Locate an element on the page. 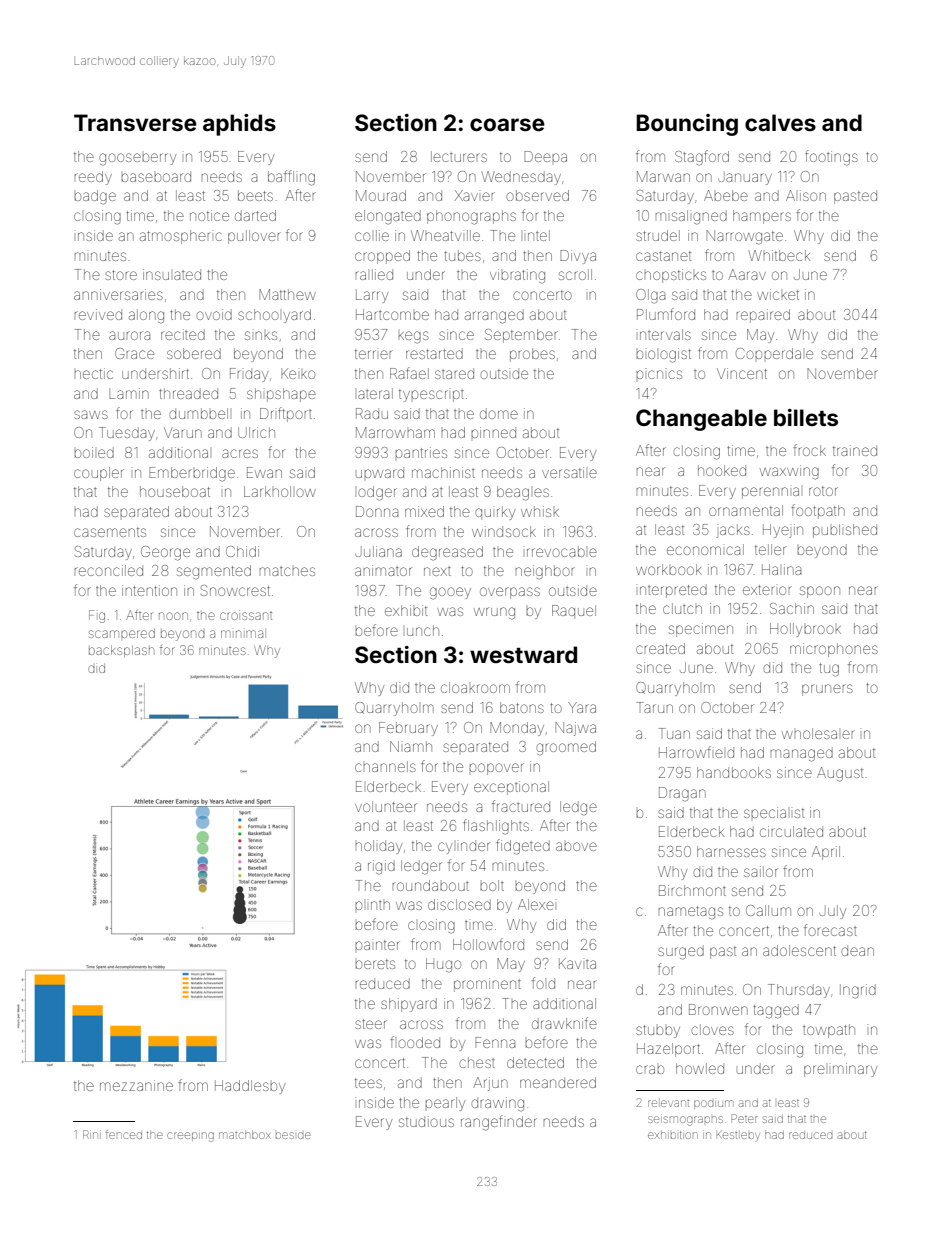  lunch is located at coordinates (423, 630).
